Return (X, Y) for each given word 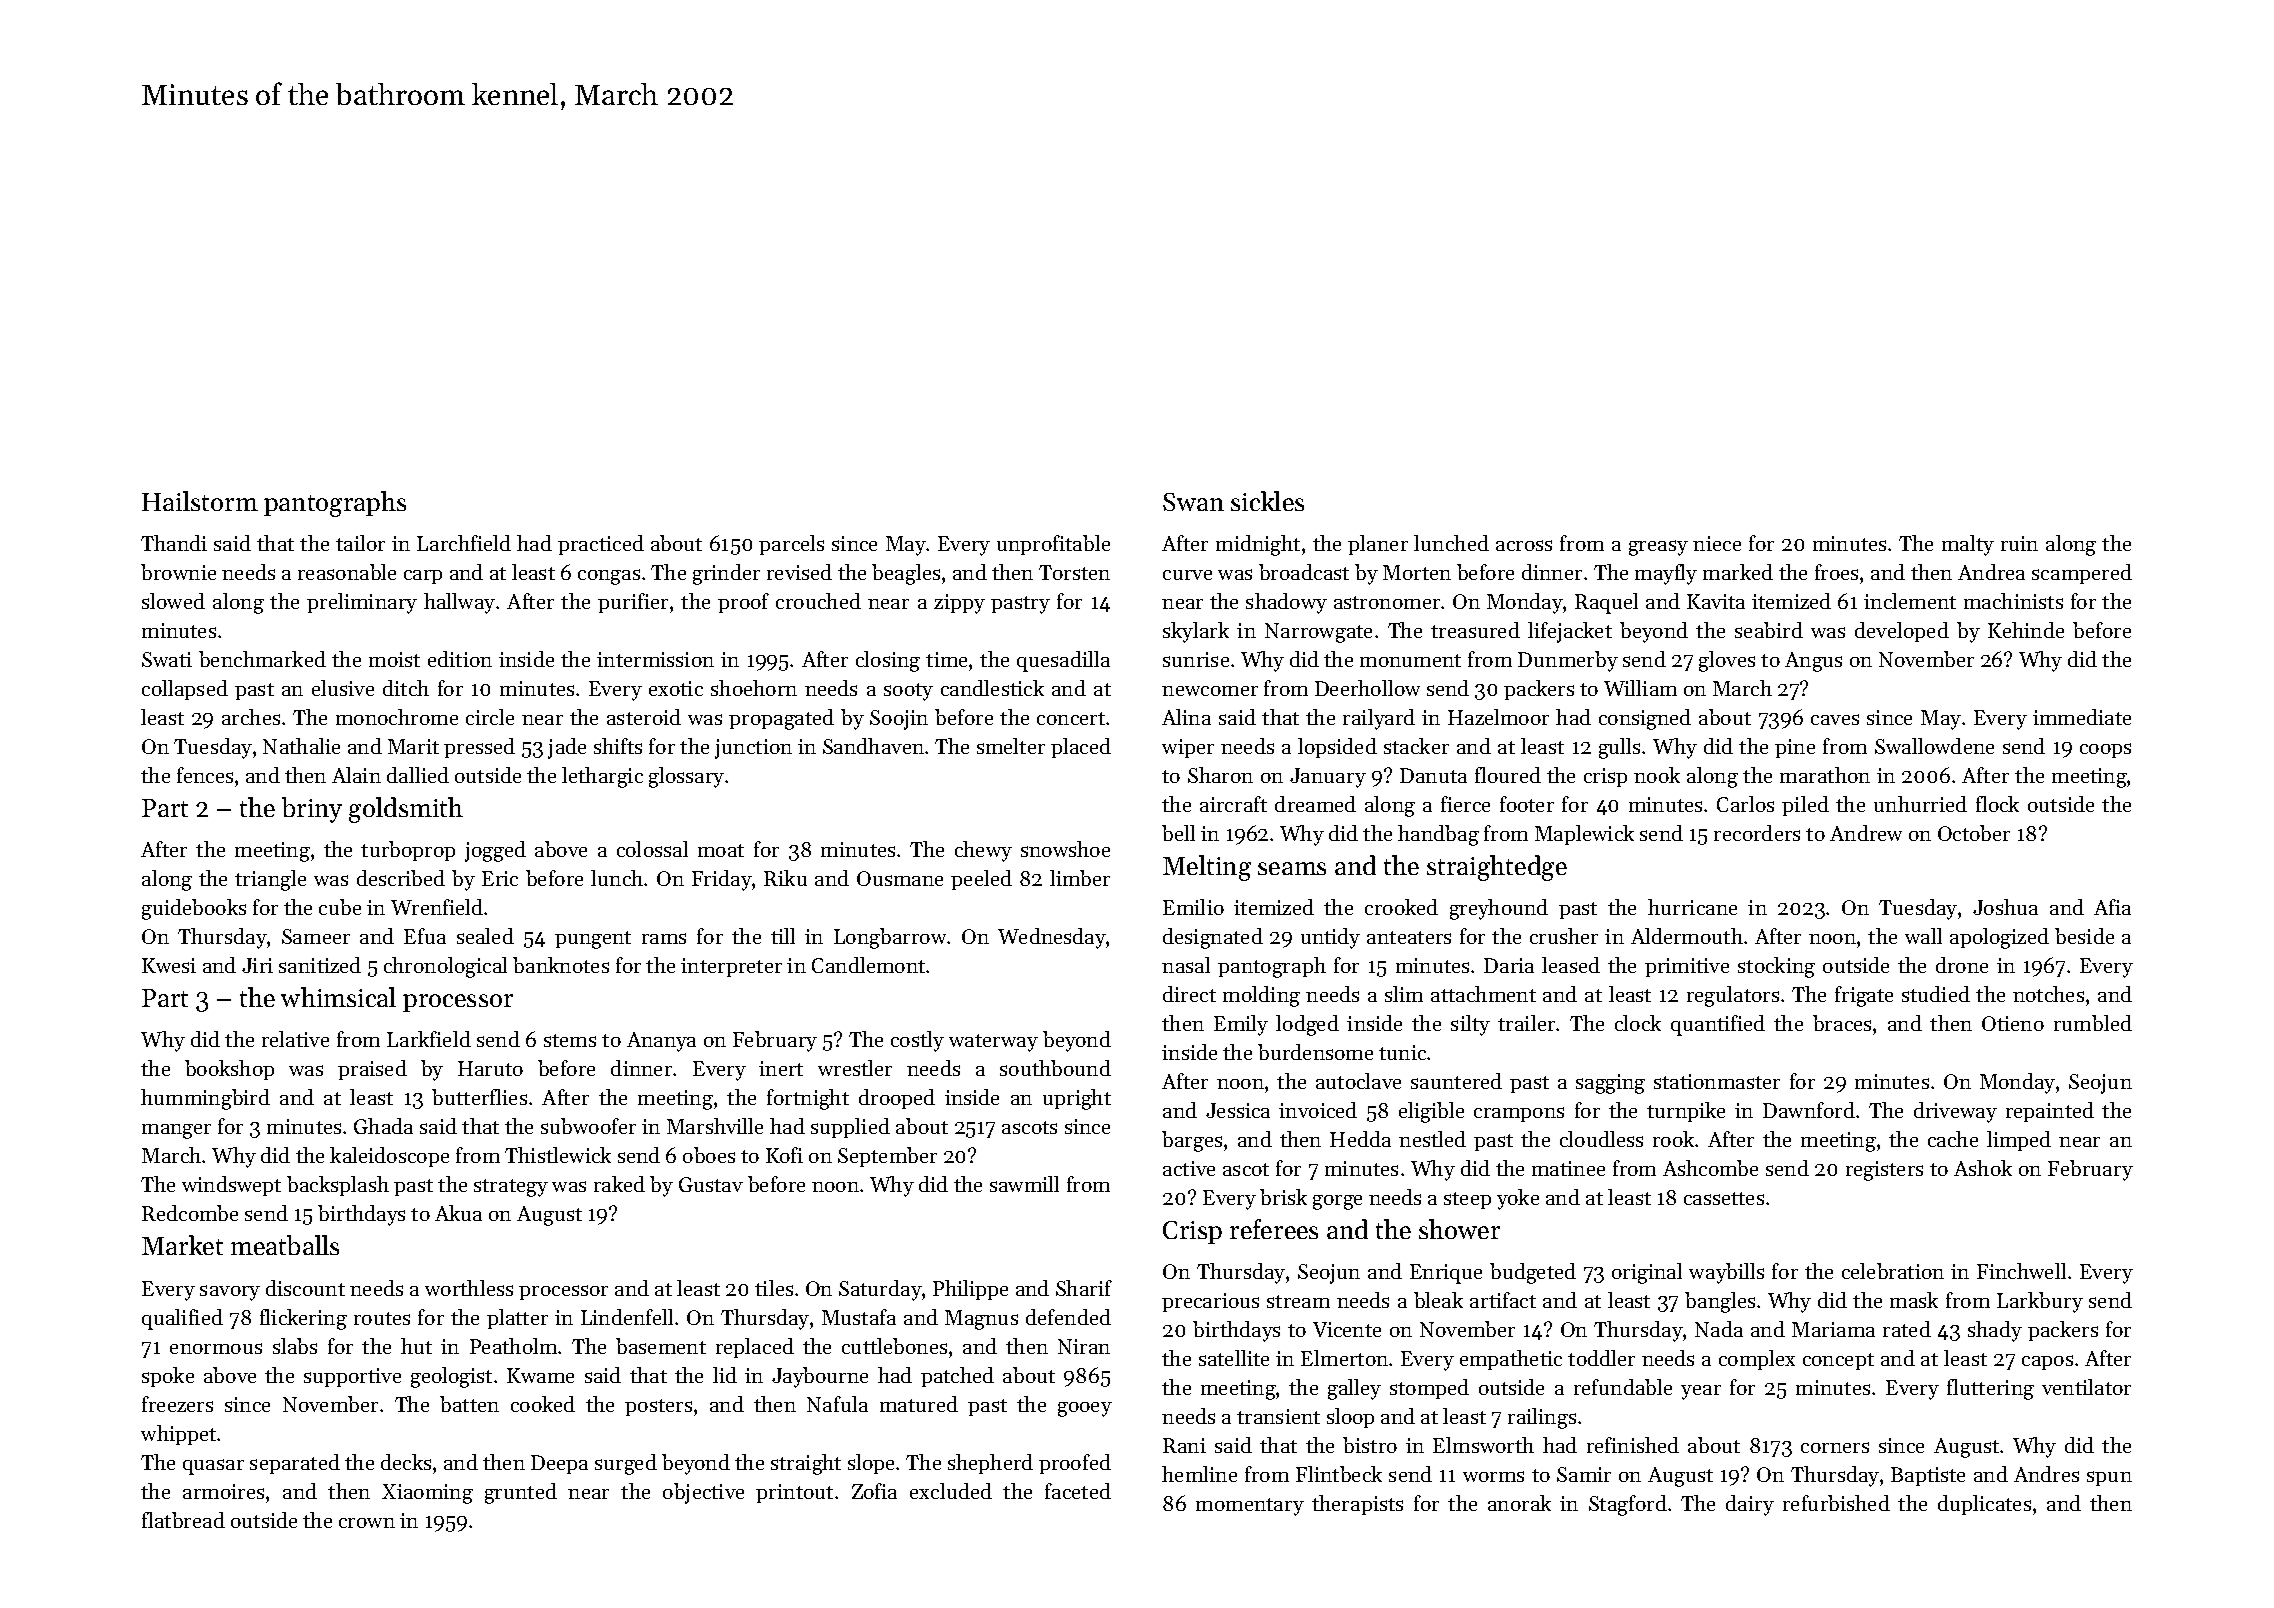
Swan (1193, 502)
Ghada (383, 1126)
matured (919, 1404)
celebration (1893, 1271)
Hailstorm (200, 501)
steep (1467, 1200)
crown (367, 1523)
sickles (1267, 501)
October (1974, 833)
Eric (500, 878)
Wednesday (1052, 938)
